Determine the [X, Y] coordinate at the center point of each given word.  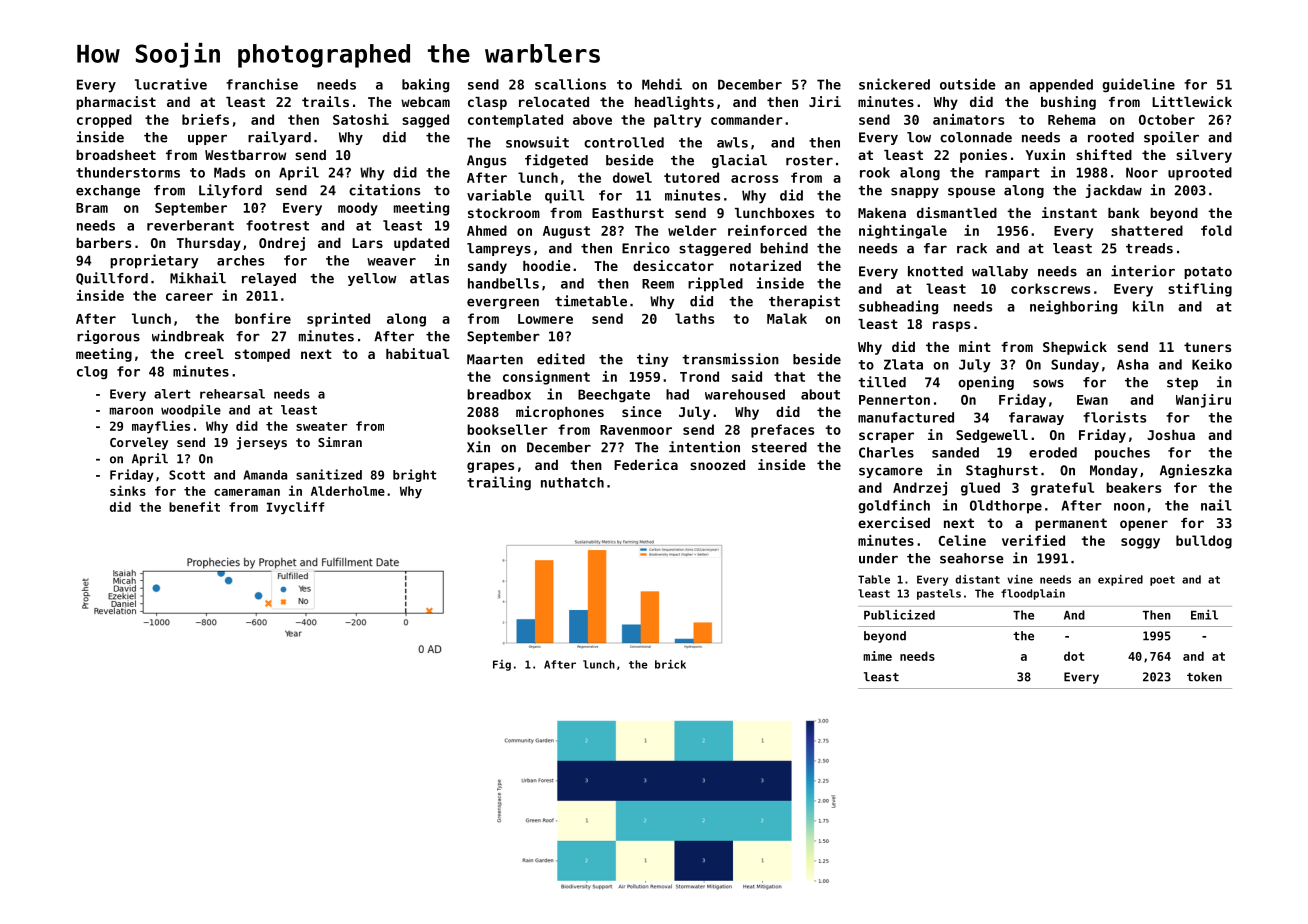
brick [670, 664]
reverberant [190, 225]
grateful [1062, 489]
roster [809, 161]
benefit [194, 506]
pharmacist [116, 103]
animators [968, 119]
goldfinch [894, 506]
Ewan [1092, 400]
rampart [1012, 174]
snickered [894, 84]
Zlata [903, 364]
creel [204, 354]
